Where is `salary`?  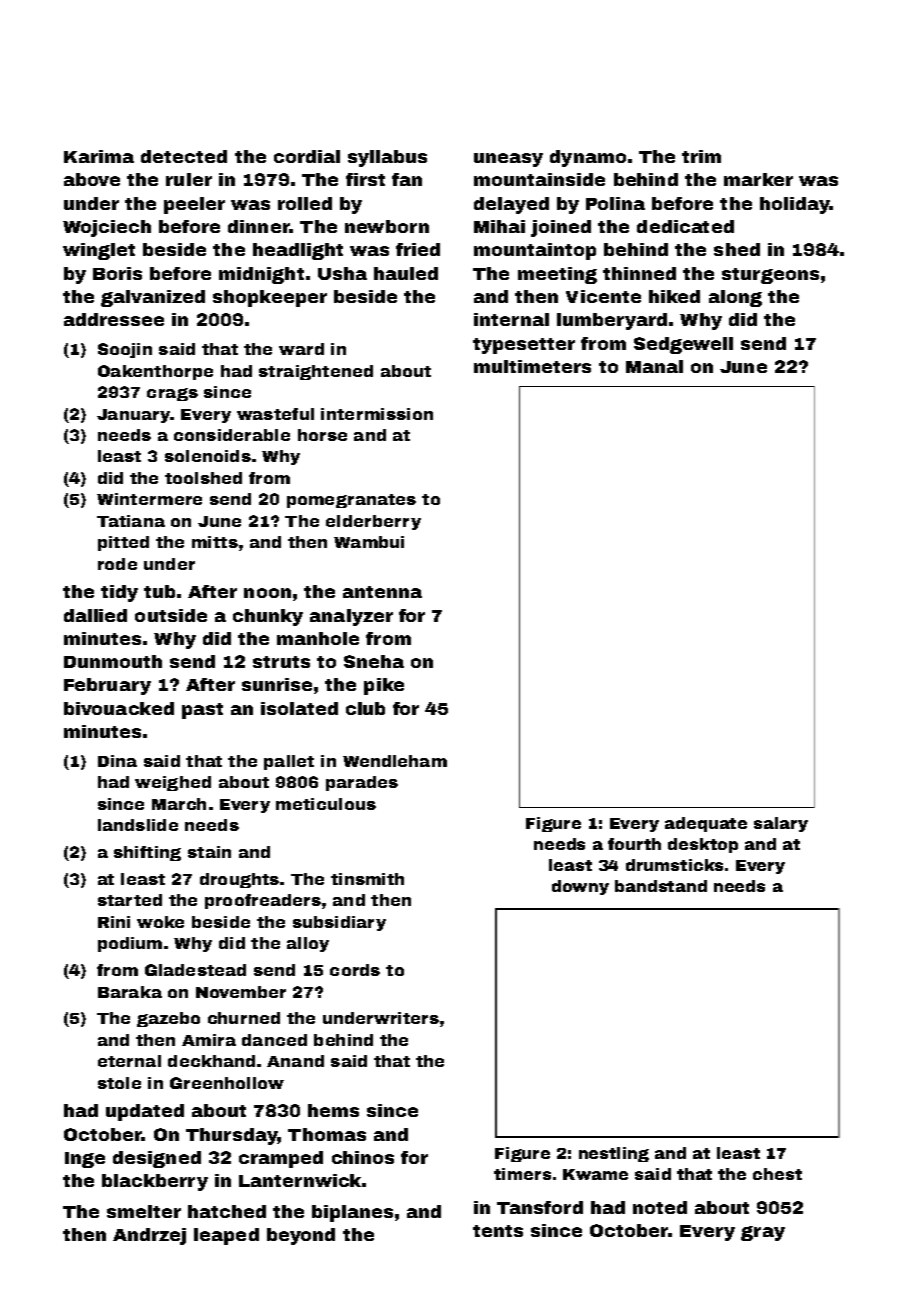
salary is located at coordinates (781, 824).
